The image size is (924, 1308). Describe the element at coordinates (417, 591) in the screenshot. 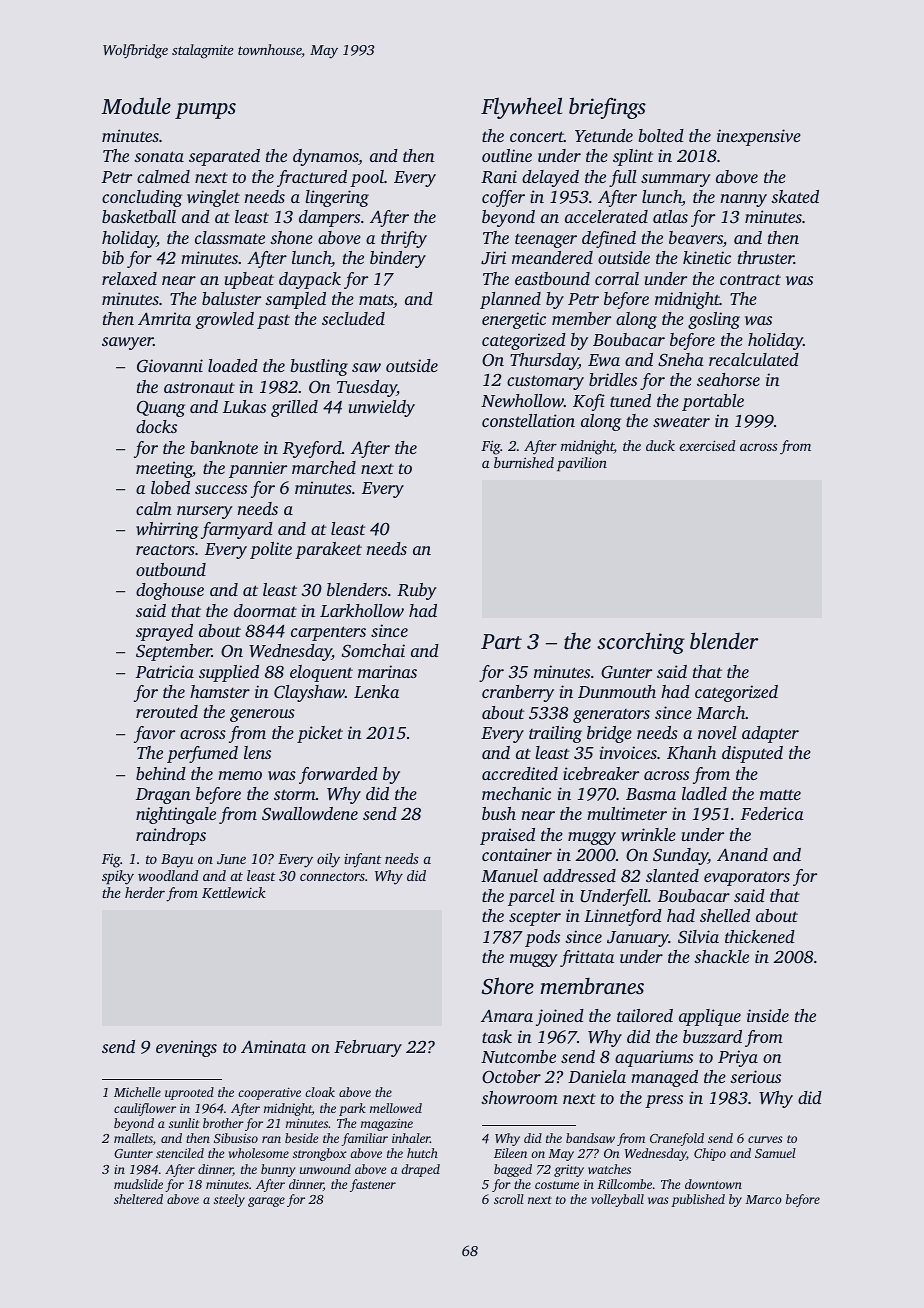

I see `Ruby` at that location.
